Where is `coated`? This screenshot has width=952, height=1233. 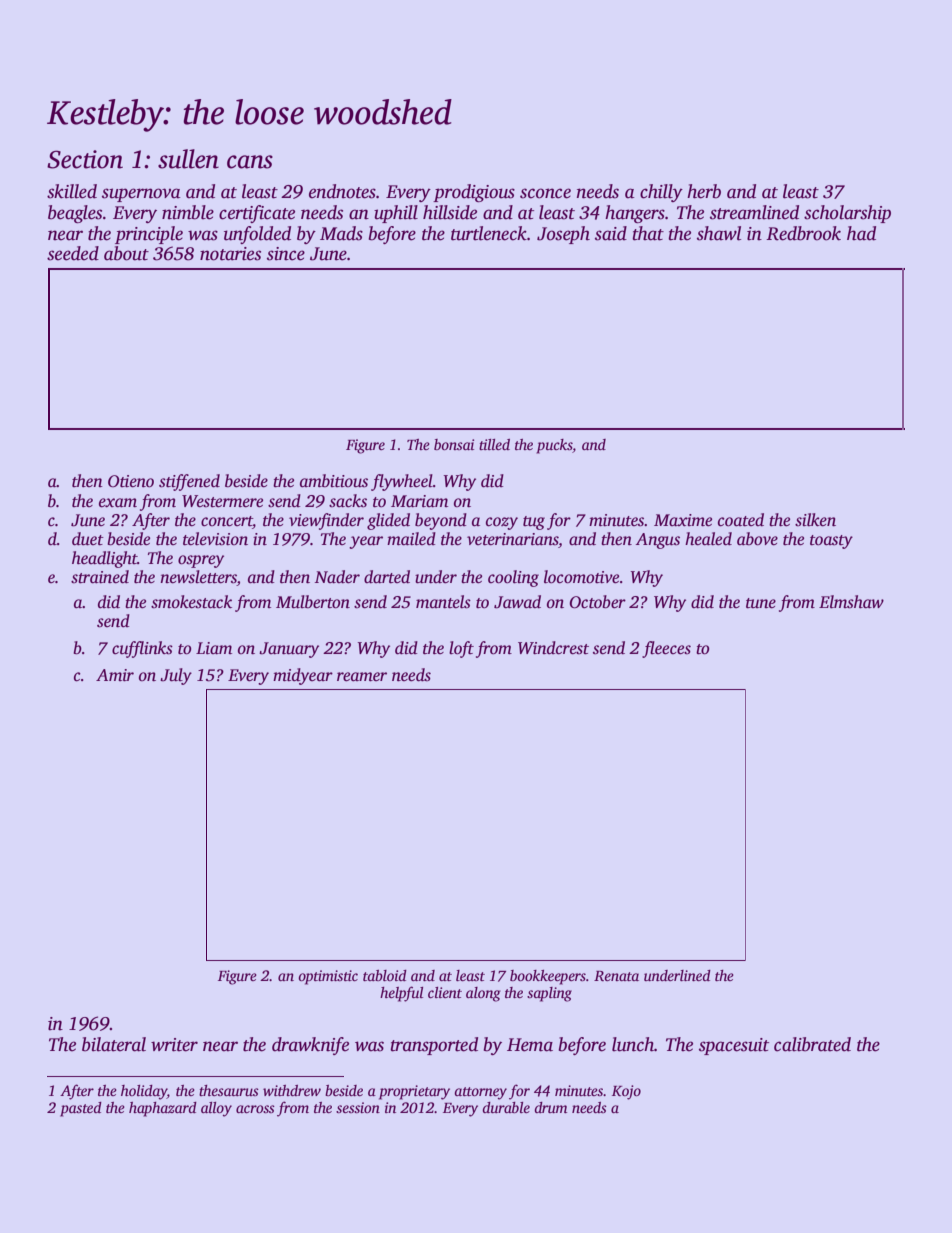 coated is located at coordinates (741, 520).
